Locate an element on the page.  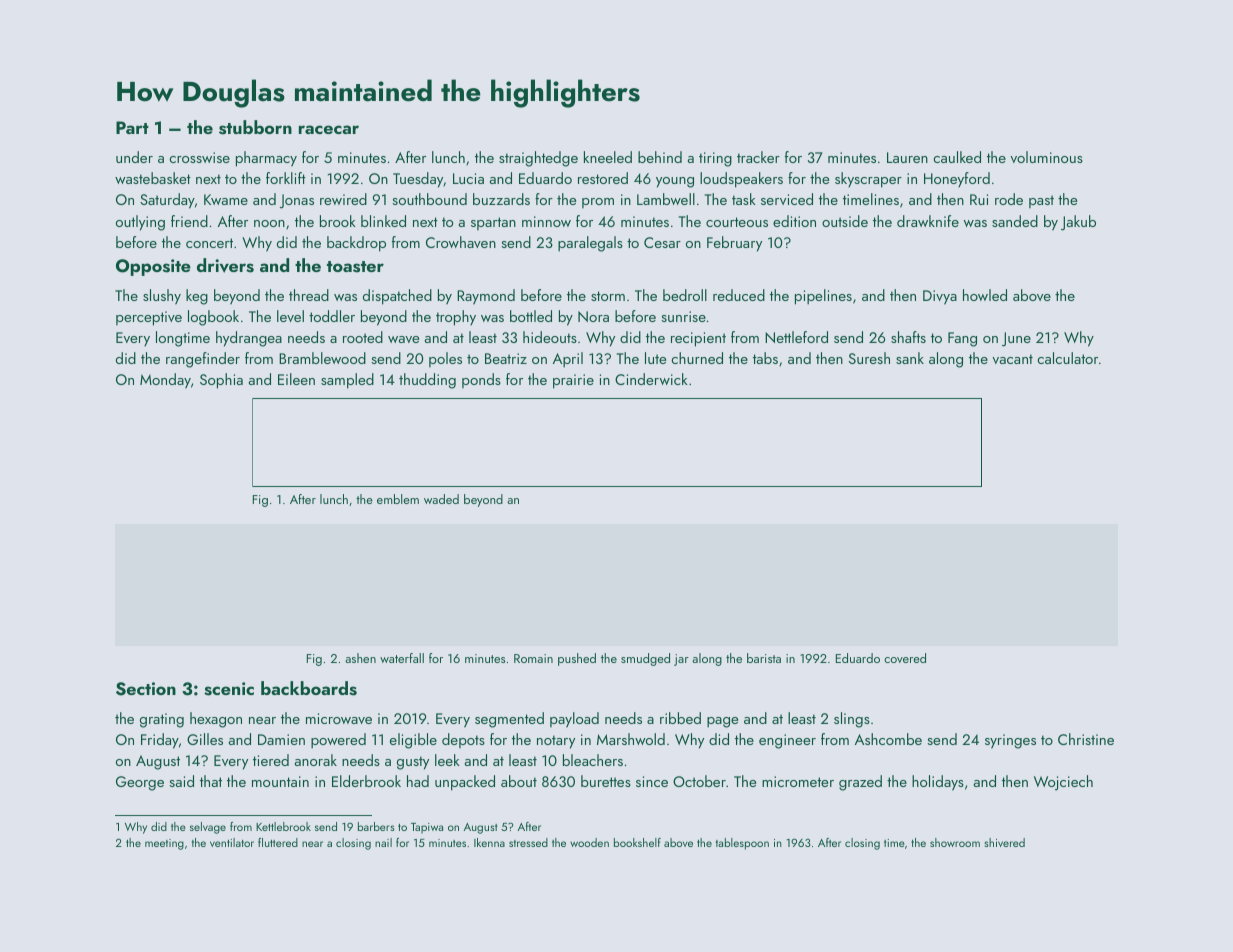
ribbed is located at coordinates (680, 718).
